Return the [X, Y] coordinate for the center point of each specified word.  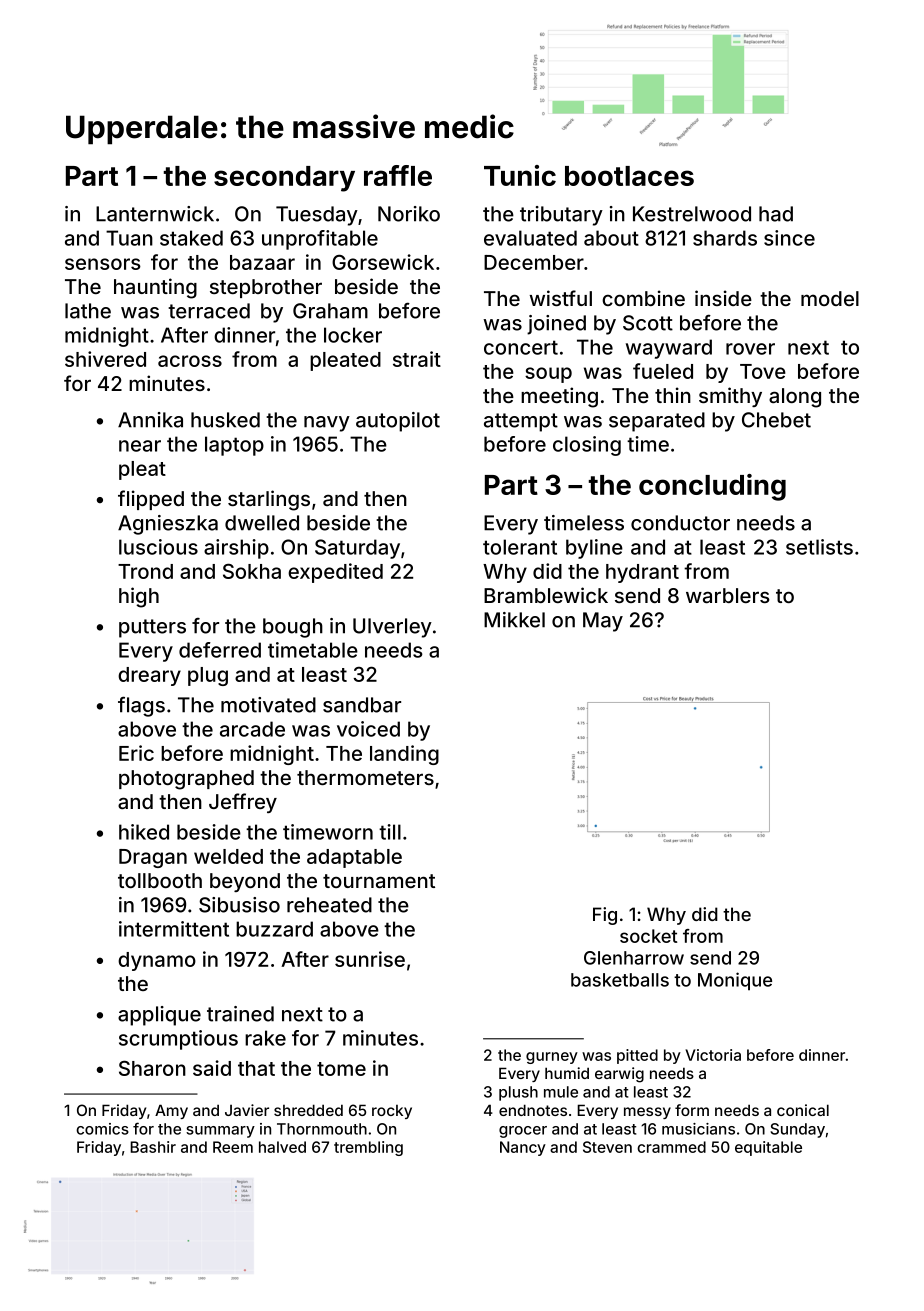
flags [141, 706]
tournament [379, 881]
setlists [819, 547]
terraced [209, 311]
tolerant [520, 547]
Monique [735, 981]
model [830, 298]
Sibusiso [239, 905]
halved [282, 1147]
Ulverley [392, 628]
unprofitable [320, 240]
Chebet [776, 420]
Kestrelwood [692, 214]
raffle [398, 175]
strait [417, 359]
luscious [158, 547]
